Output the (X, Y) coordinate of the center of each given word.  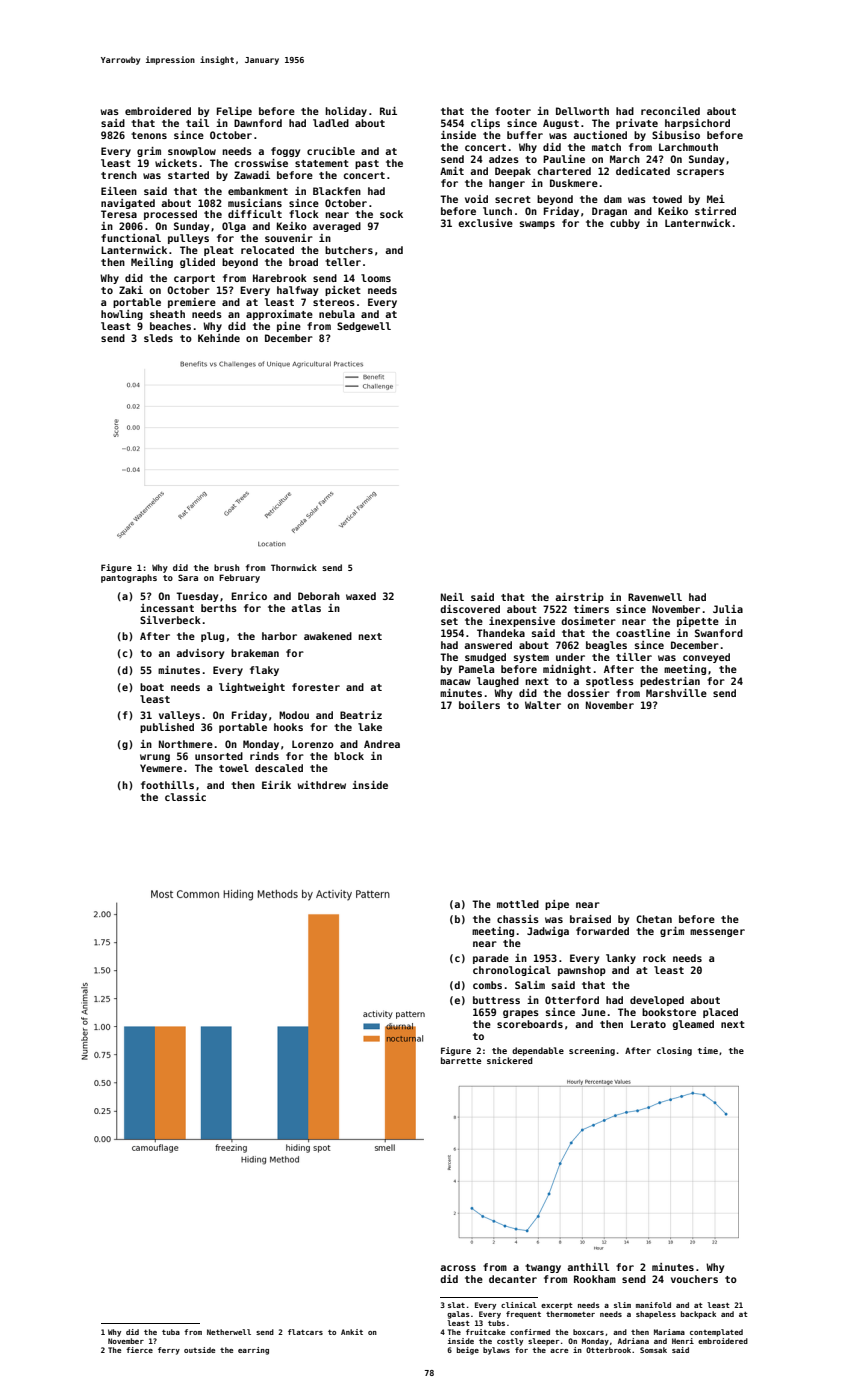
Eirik (276, 785)
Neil (452, 597)
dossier (588, 693)
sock (391, 214)
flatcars (305, 1332)
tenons (149, 135)
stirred (715, 211)
